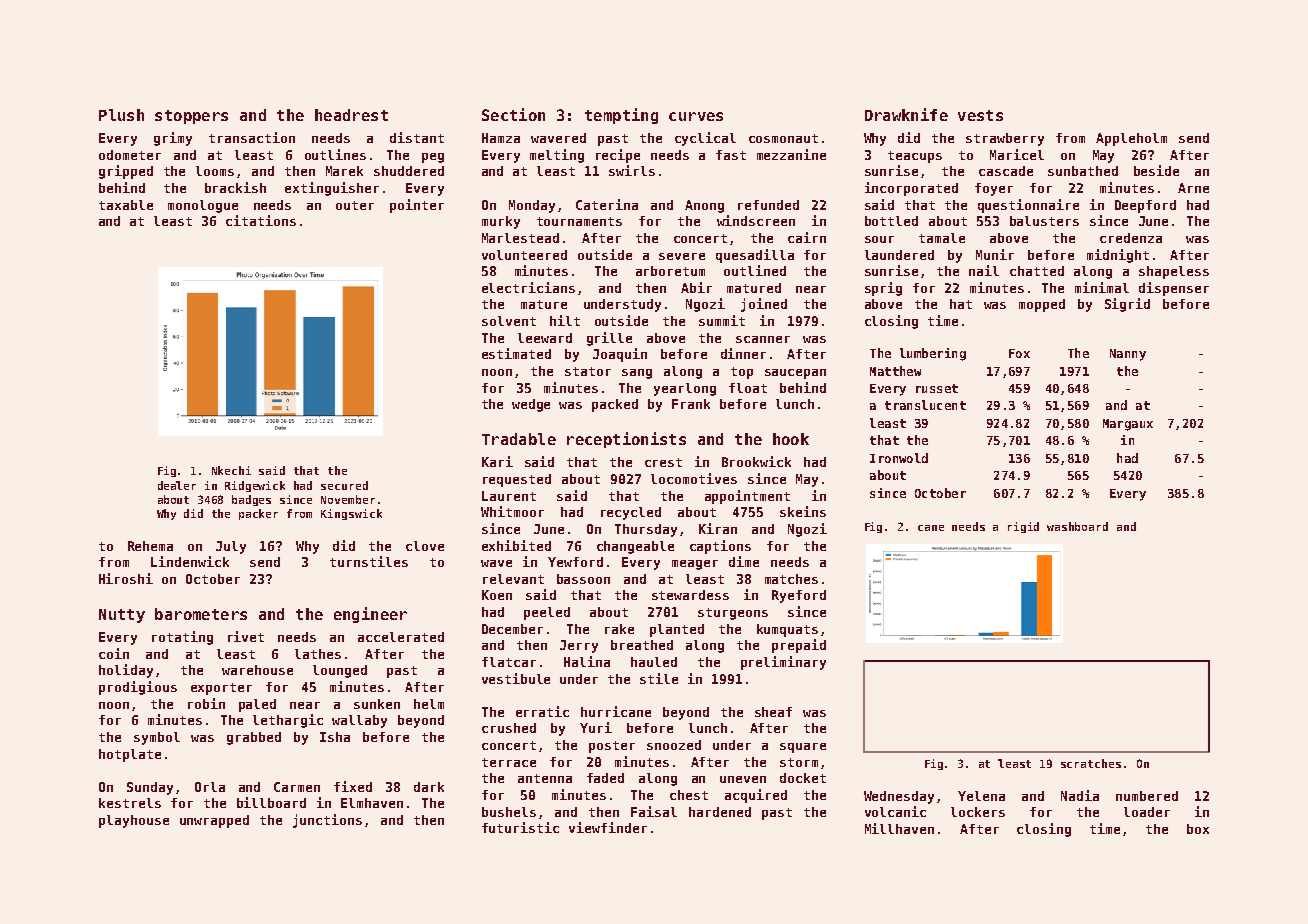  What do you see at coordinates (1077, 526) in the screenshot?
I see `washboard` at bounding box center [1077, 526].
